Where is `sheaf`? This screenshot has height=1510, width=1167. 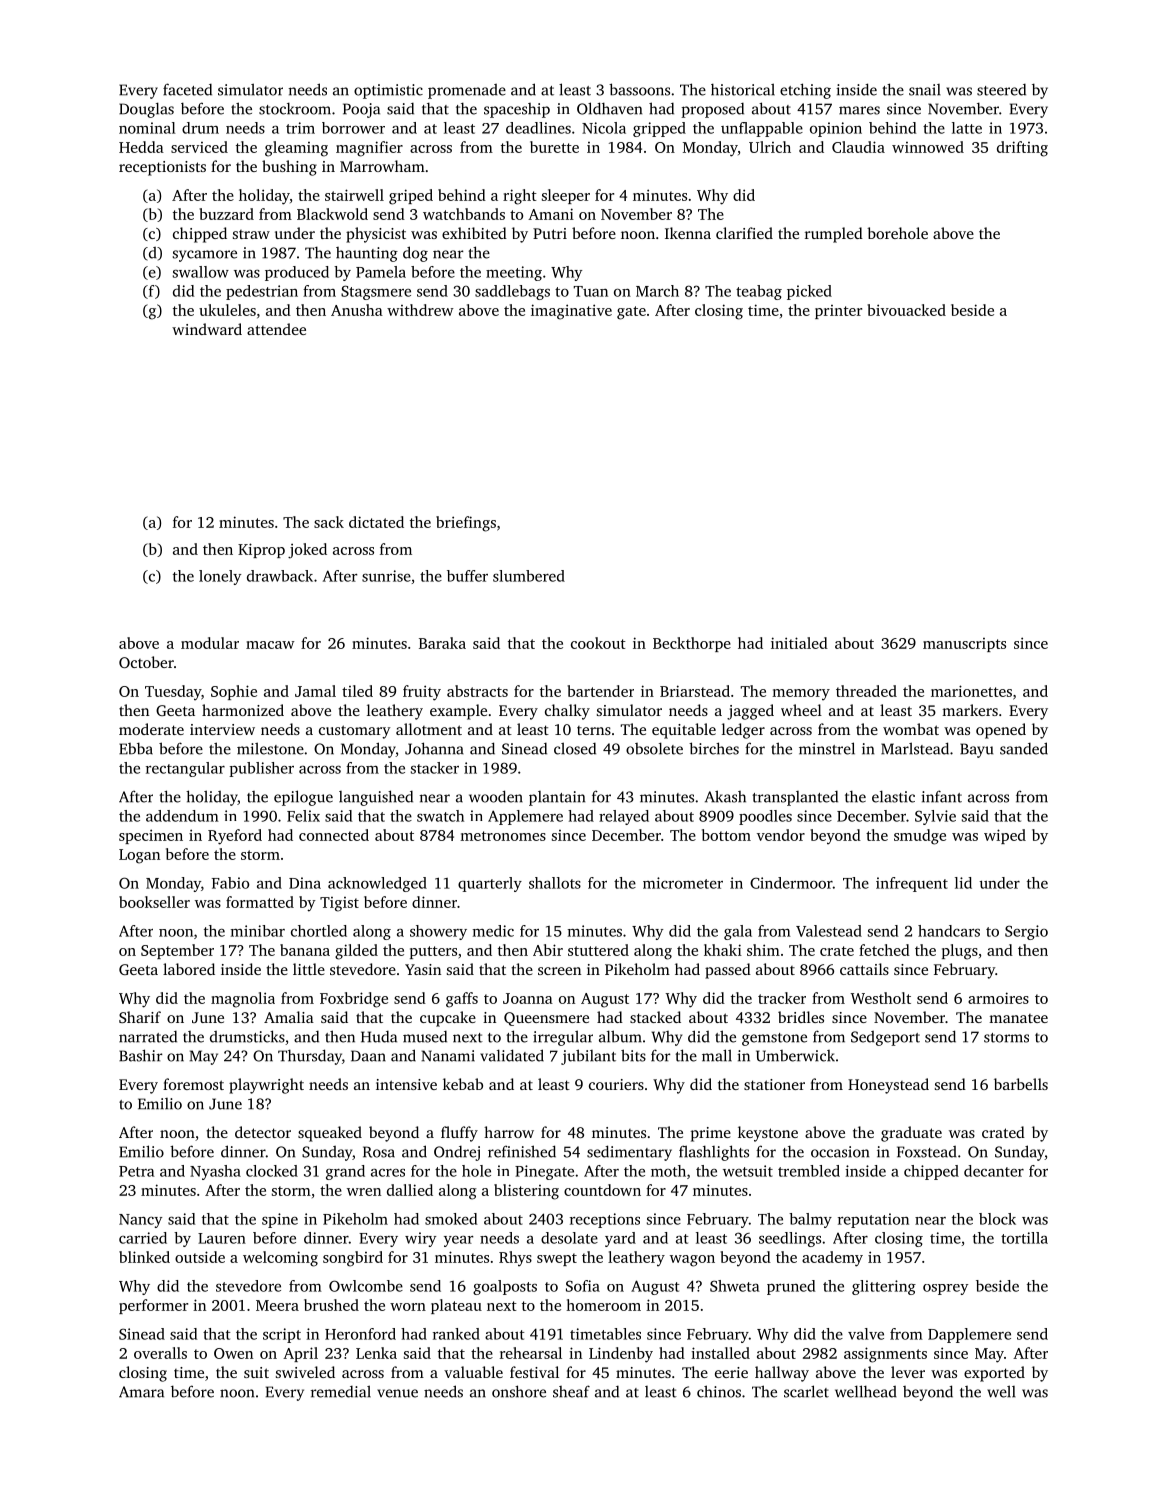
sheaf is located at coordinates (571, 1391).
